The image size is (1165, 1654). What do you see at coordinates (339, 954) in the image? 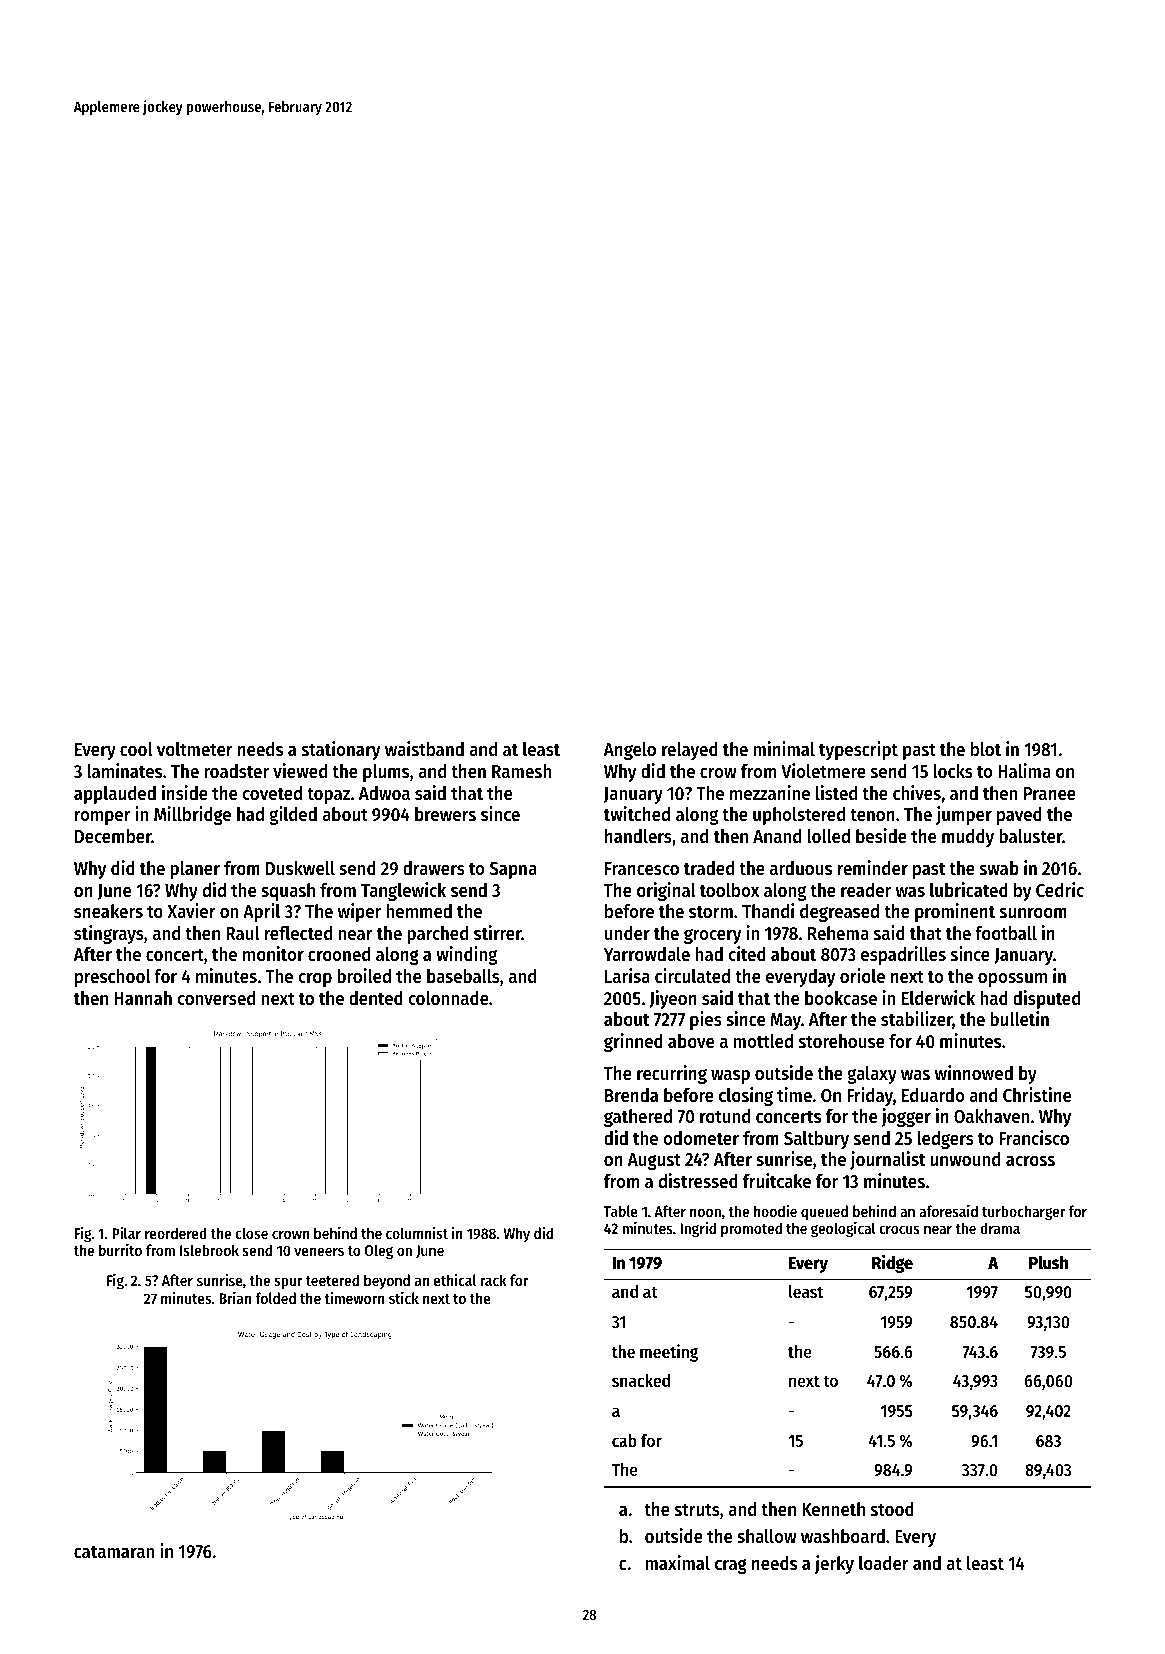
I see `crooned` at bounding box center [339, 954].
